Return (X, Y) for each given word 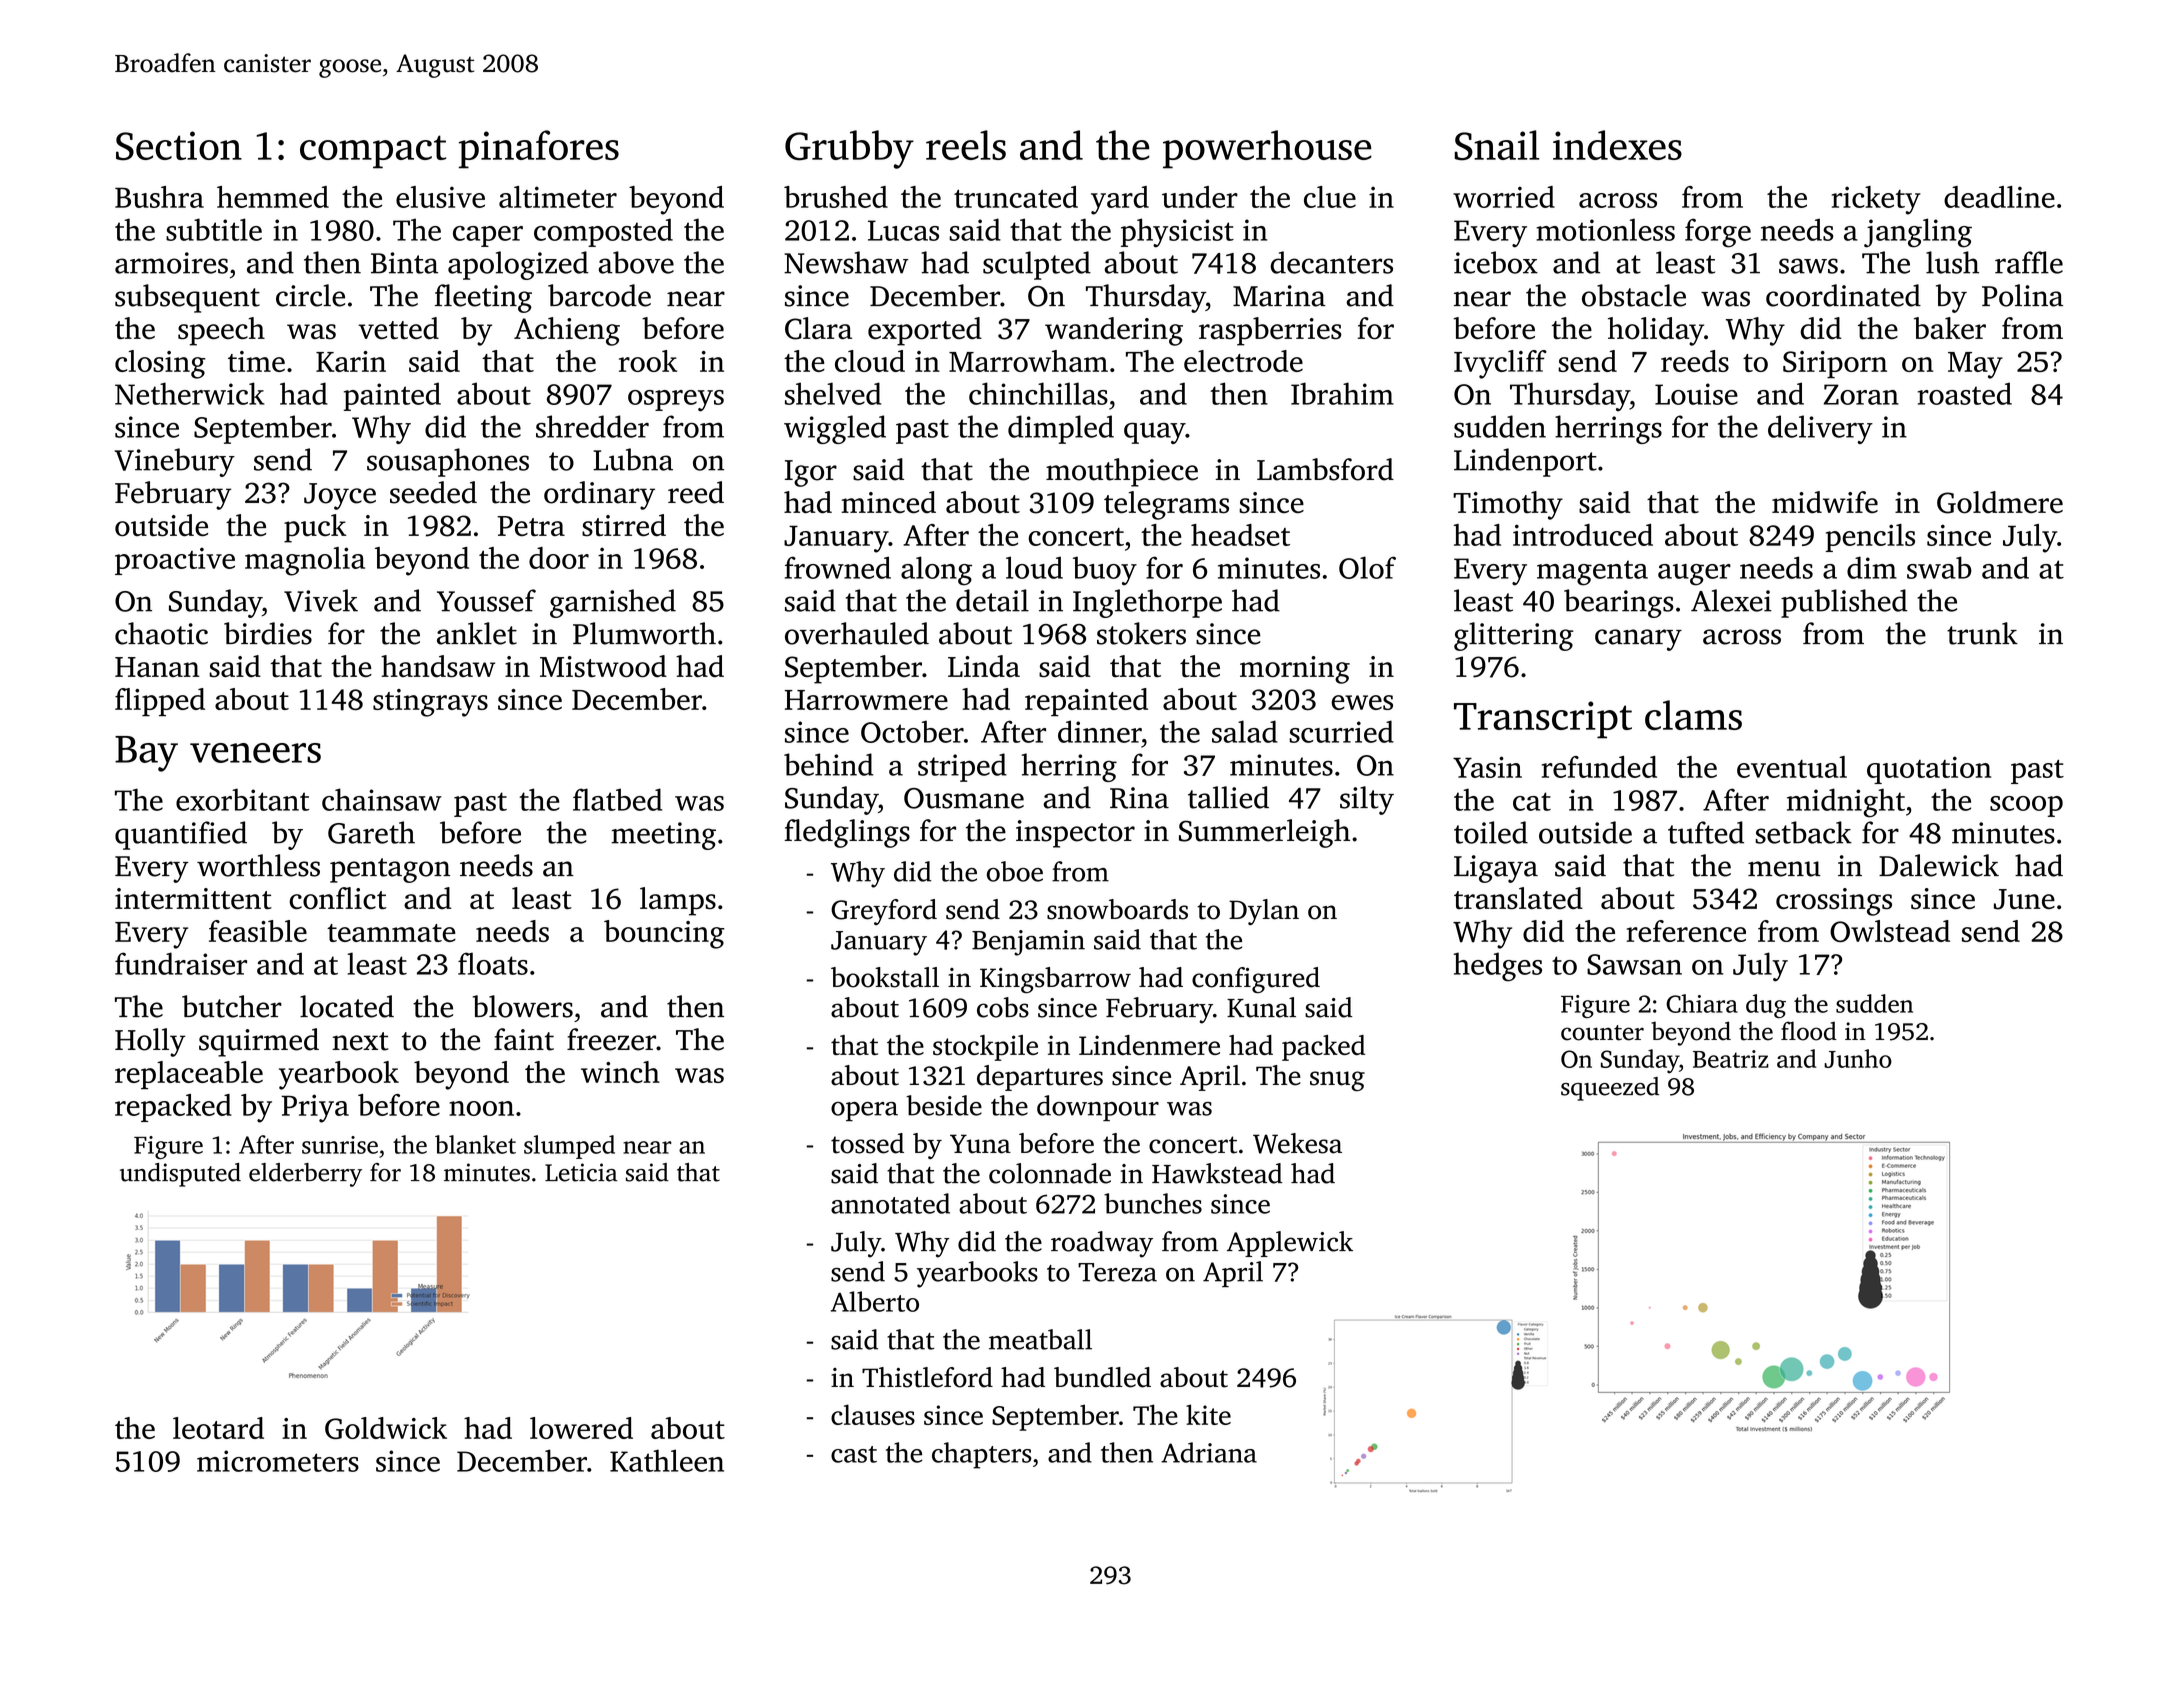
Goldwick (386, 1428)
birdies (268, 633)
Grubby (849, 149)
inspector (1075, 834)
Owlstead (1890, 931)
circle (310, 295)
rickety (1876, 200)
